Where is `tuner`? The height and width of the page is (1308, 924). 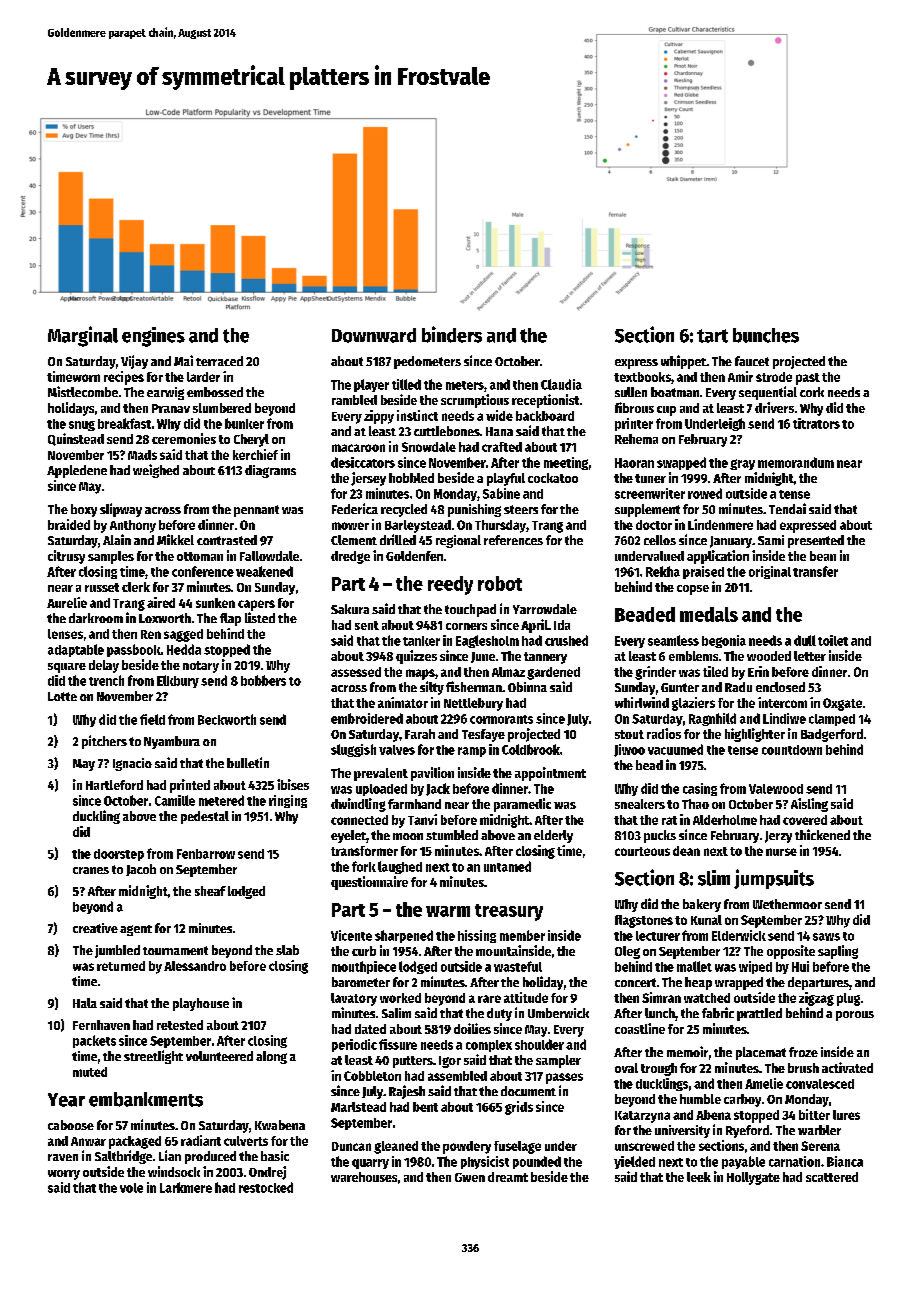 tuner is located at coordinates (650, 478).
